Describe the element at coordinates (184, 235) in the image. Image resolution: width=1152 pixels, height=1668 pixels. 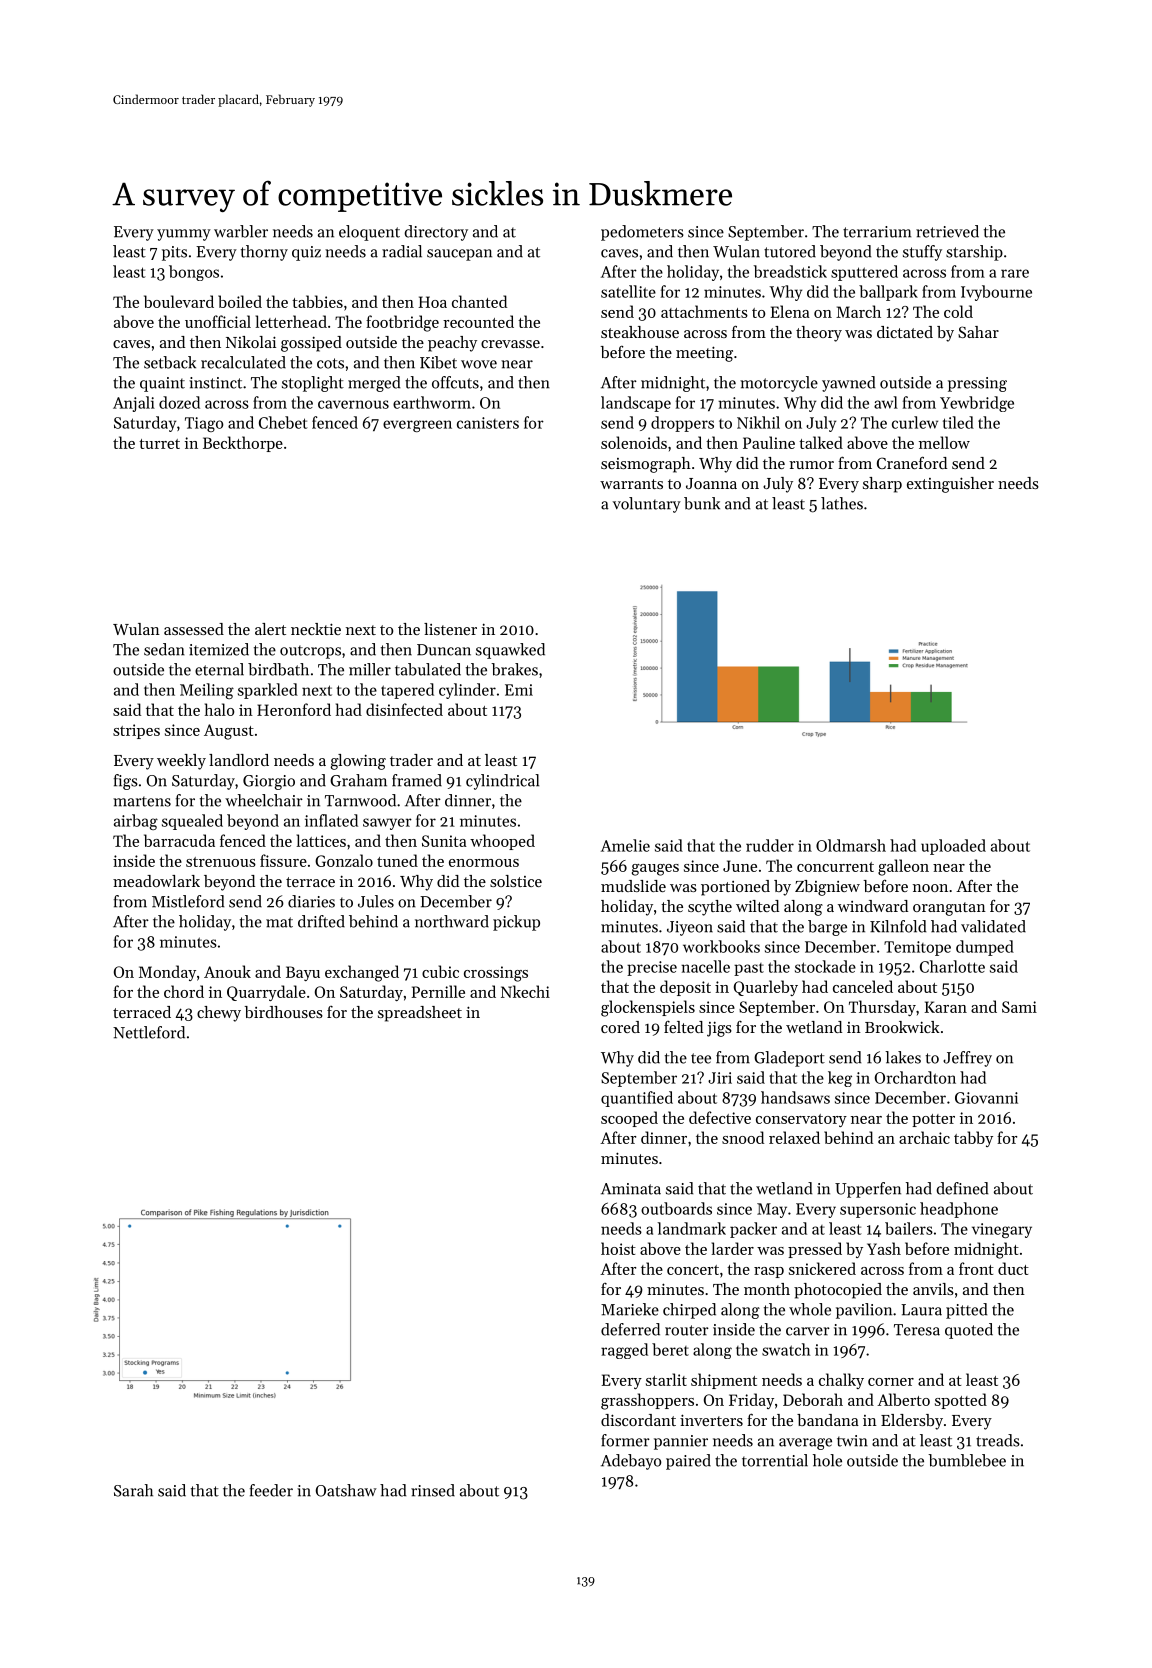
I see `yummy` at that location.
